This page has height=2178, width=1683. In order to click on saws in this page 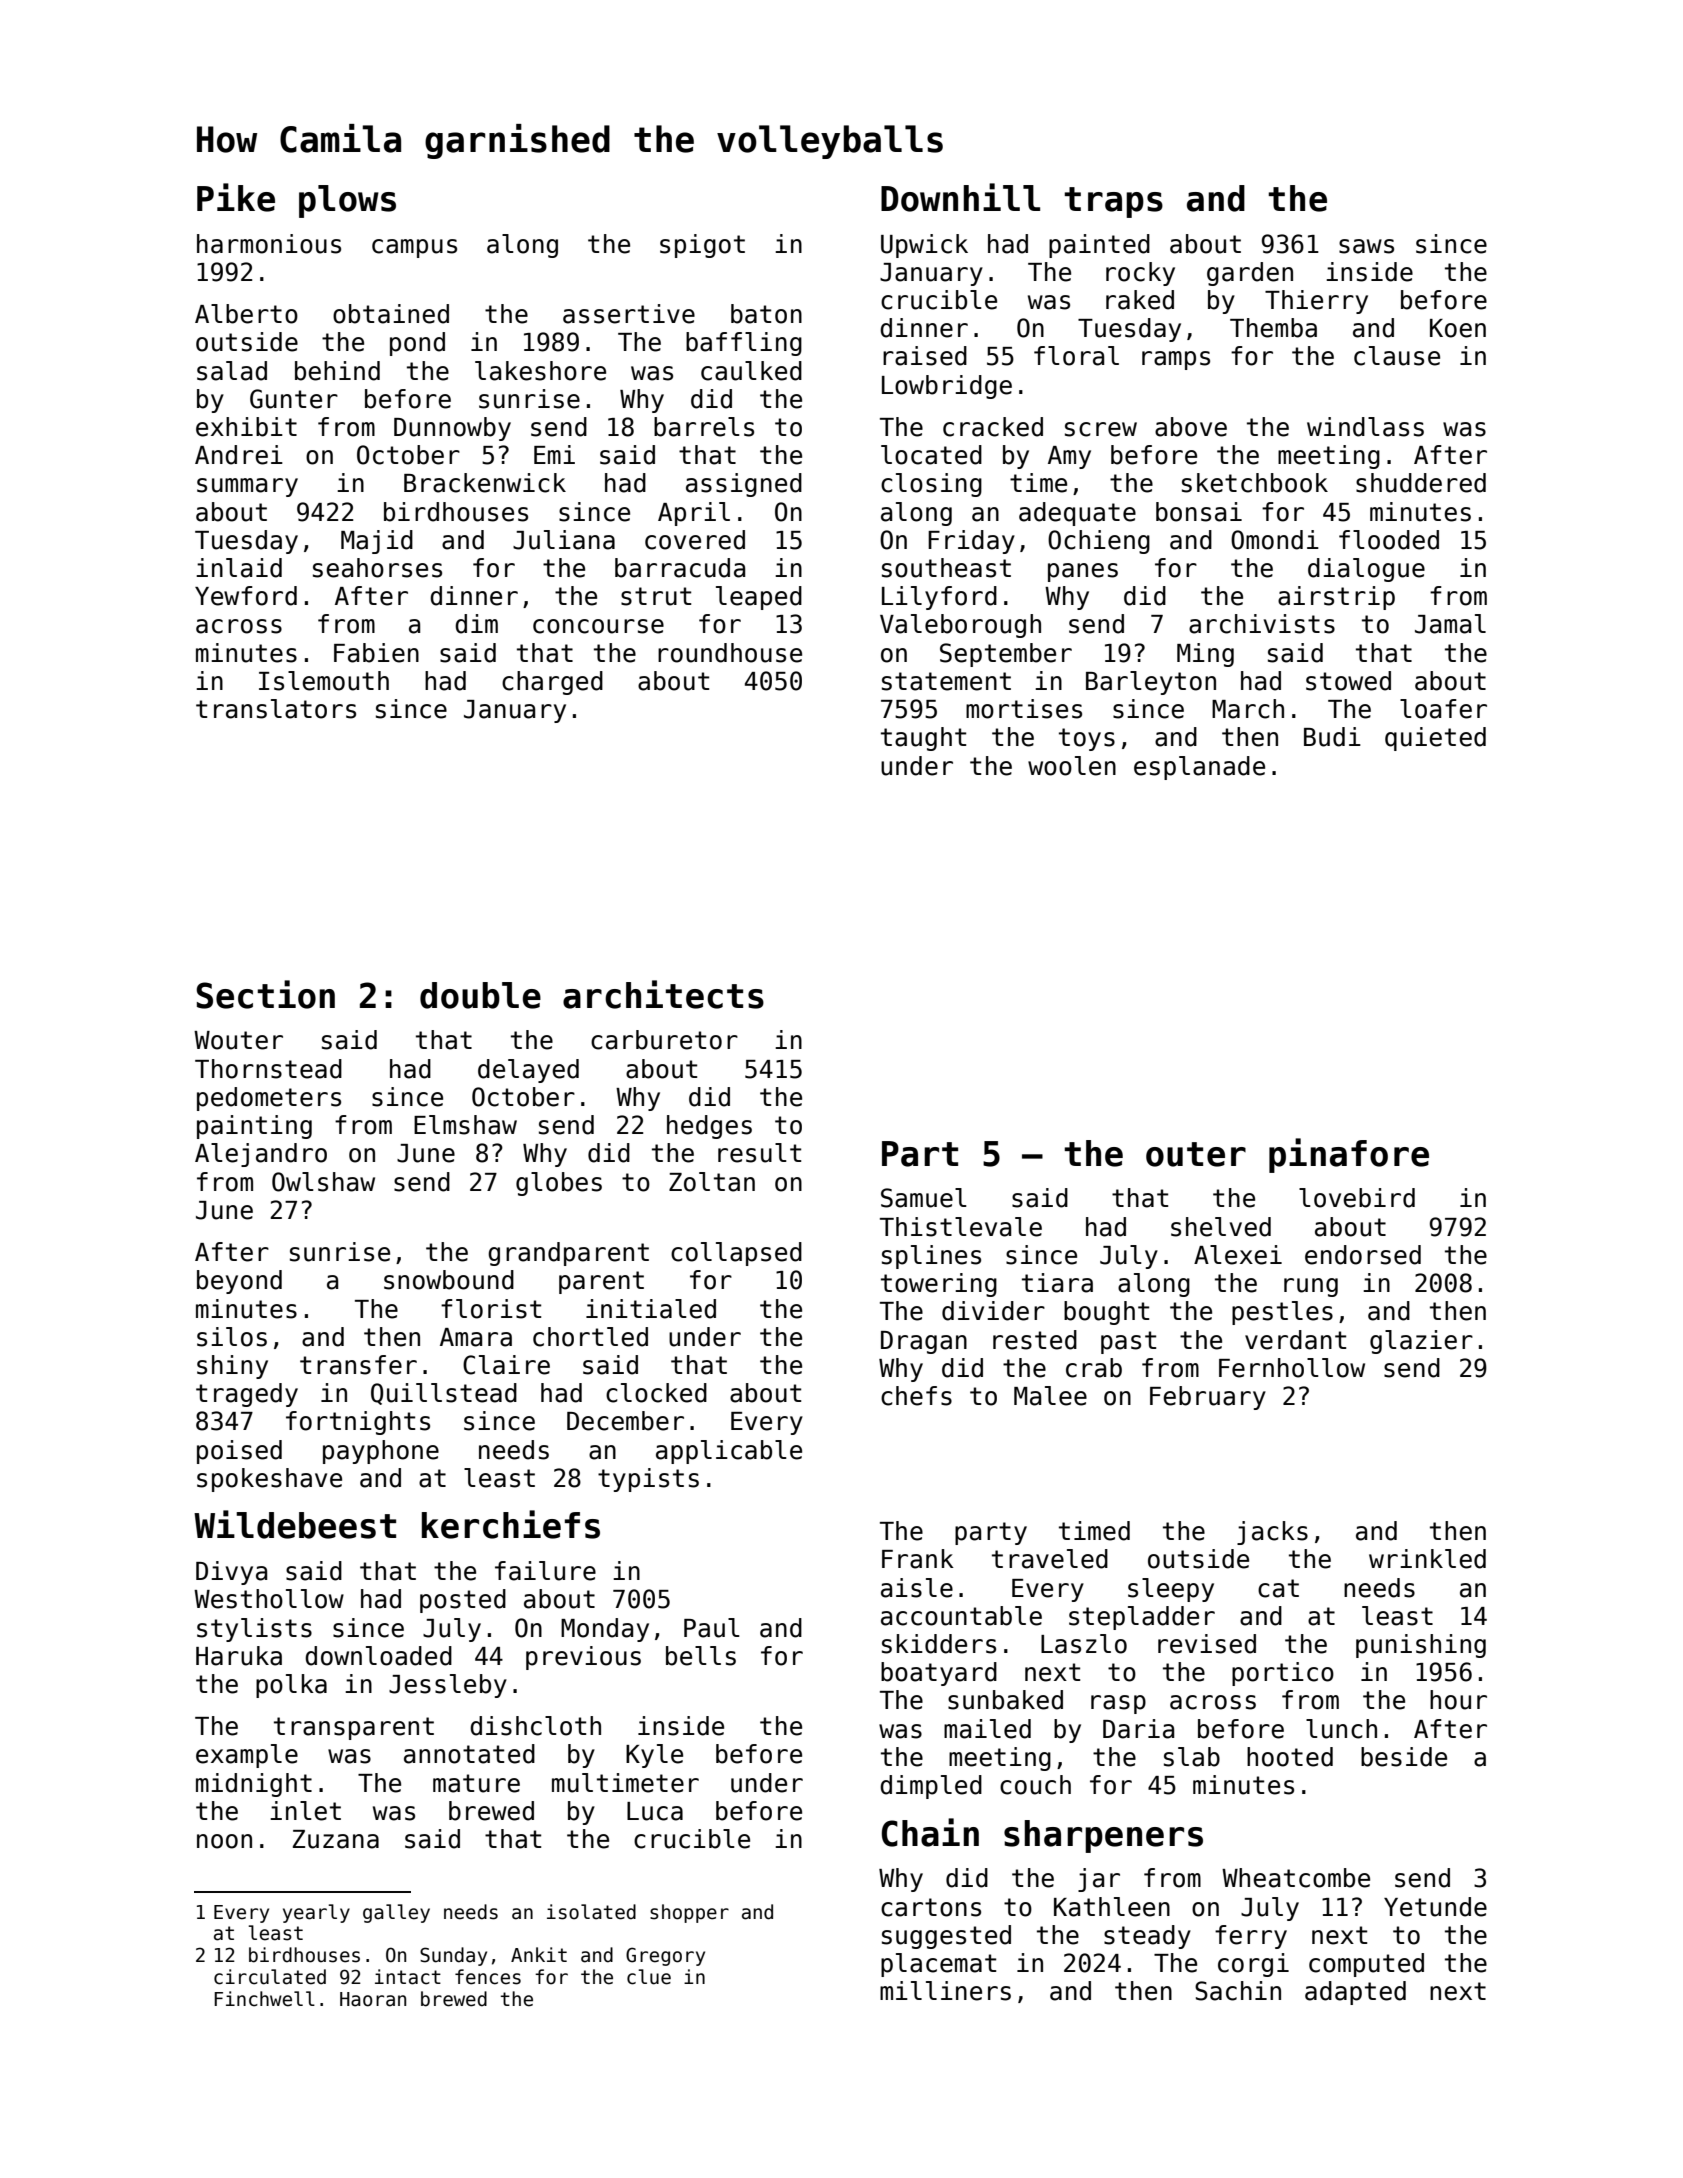, I will do `click(1366, 246)`.
